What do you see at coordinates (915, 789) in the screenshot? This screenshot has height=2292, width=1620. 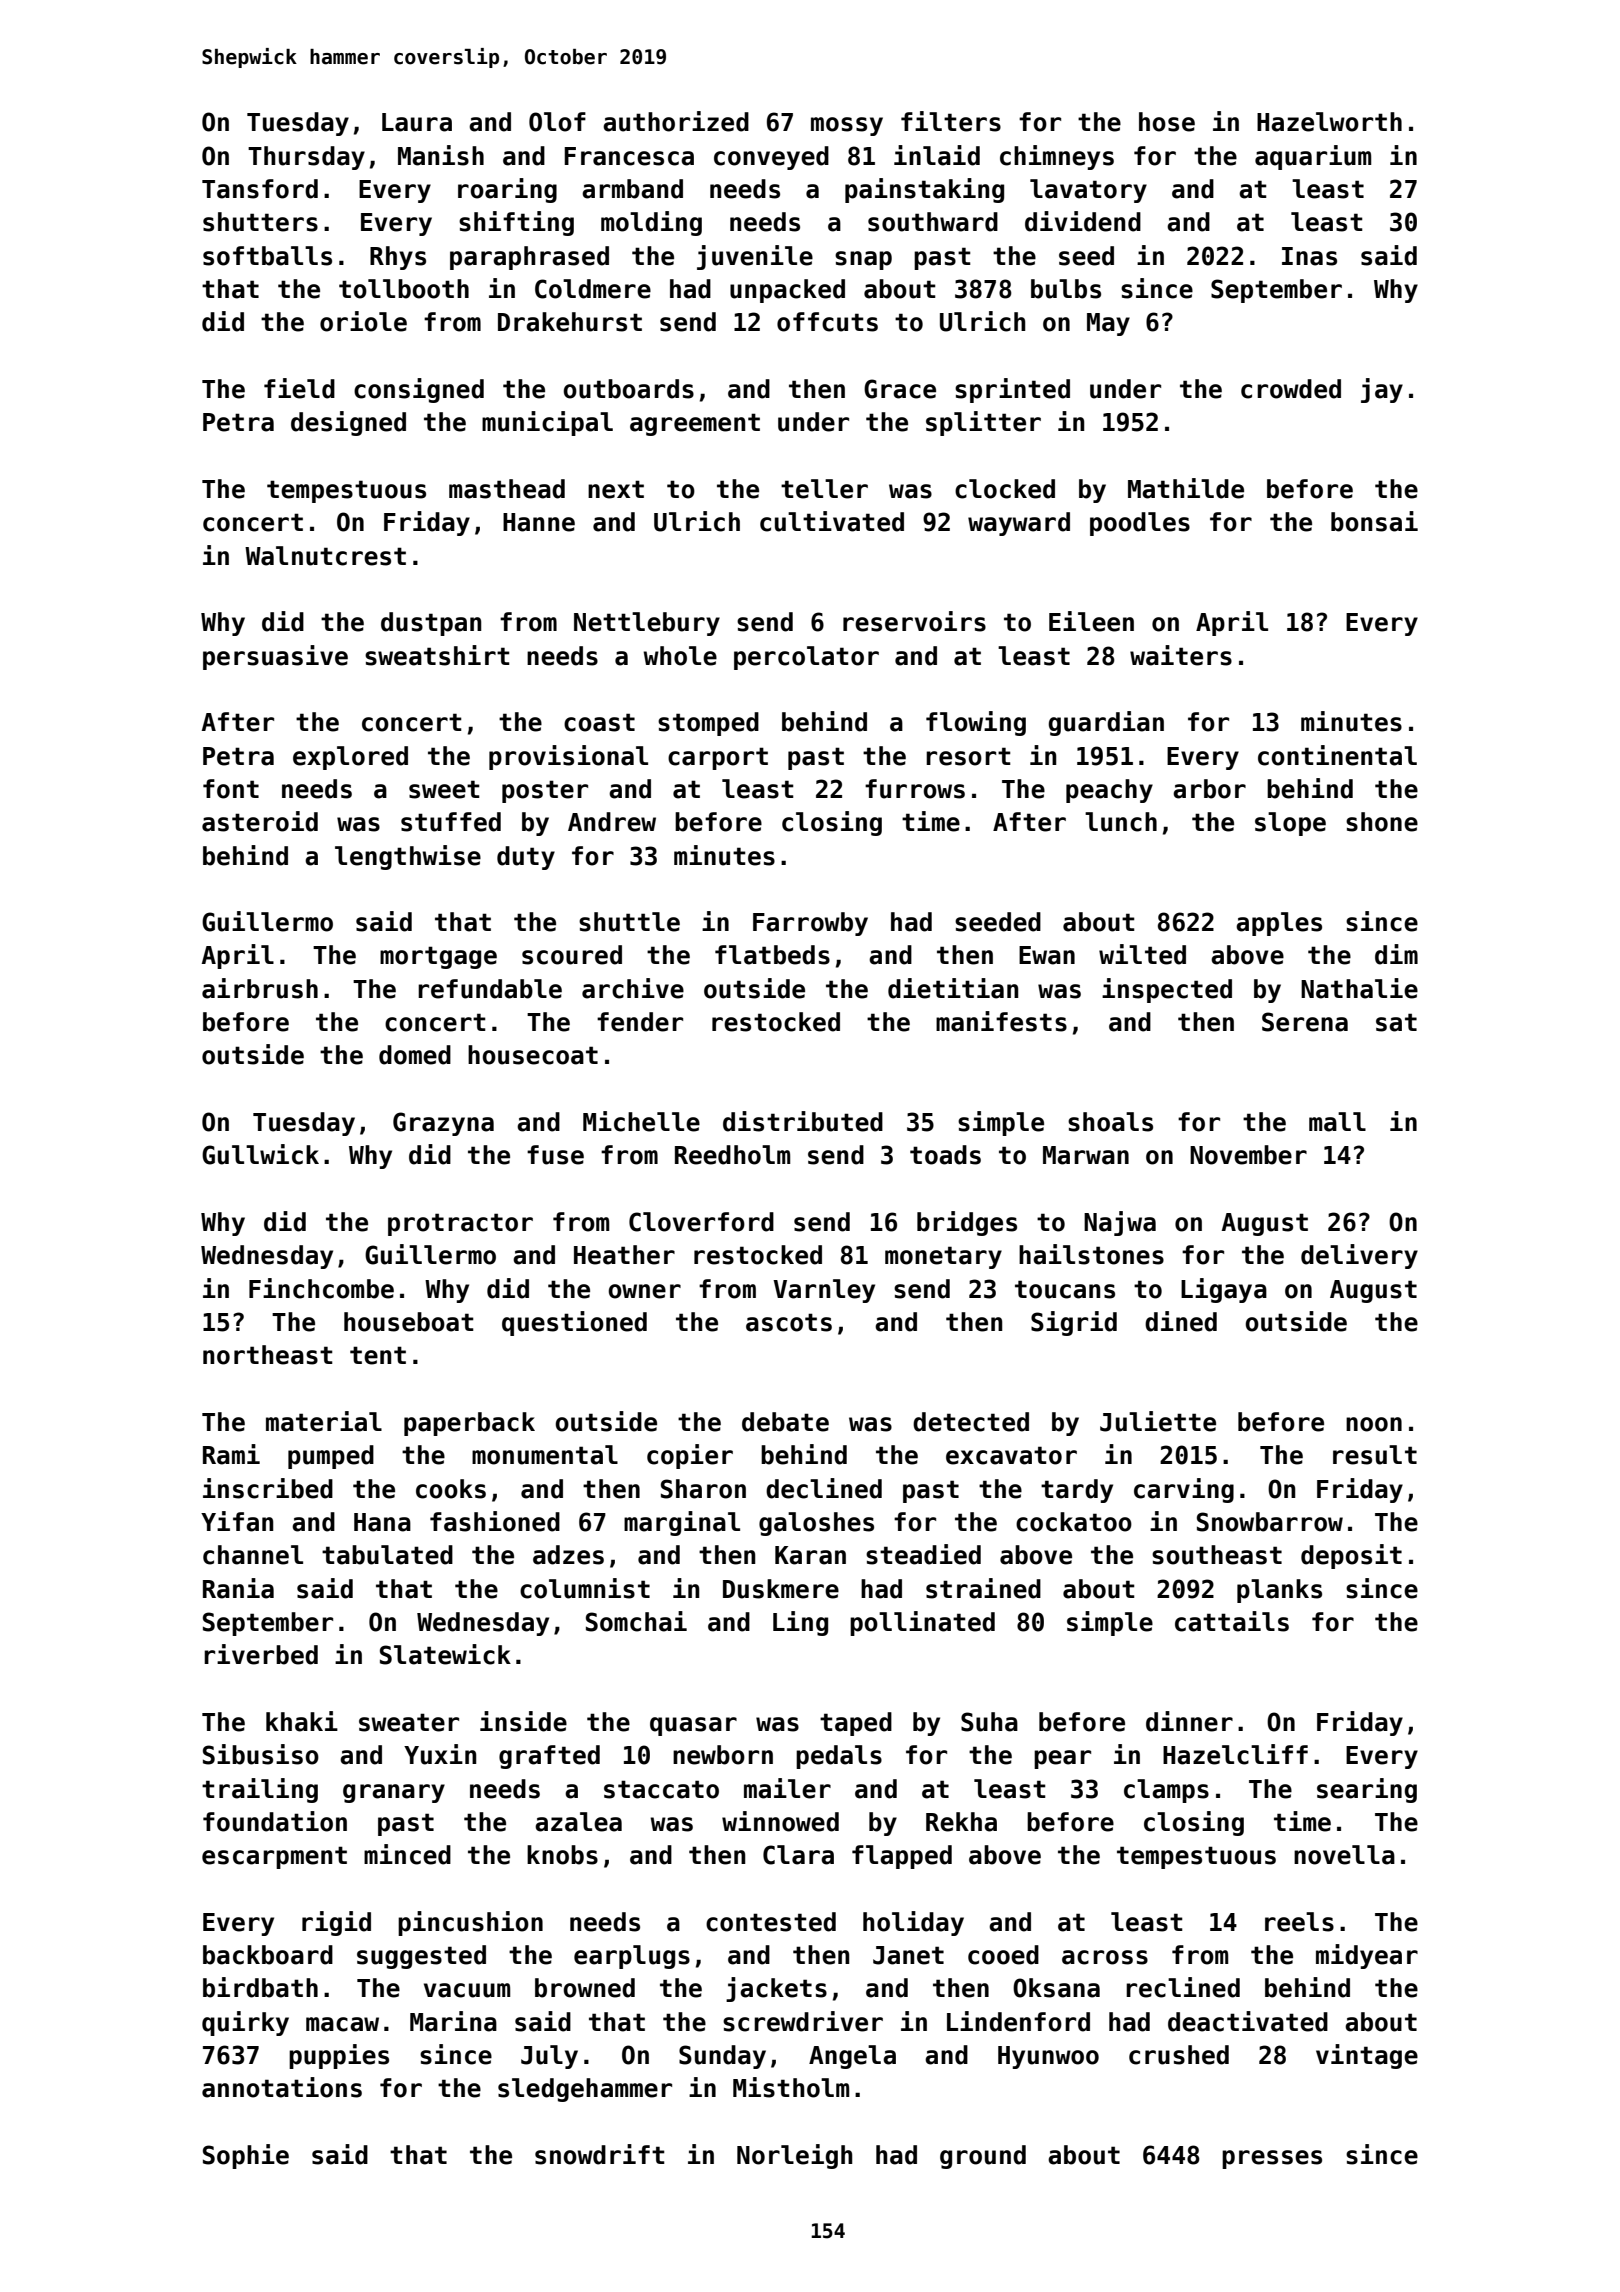 I see `furrows` at bounding box center [915, 789].
